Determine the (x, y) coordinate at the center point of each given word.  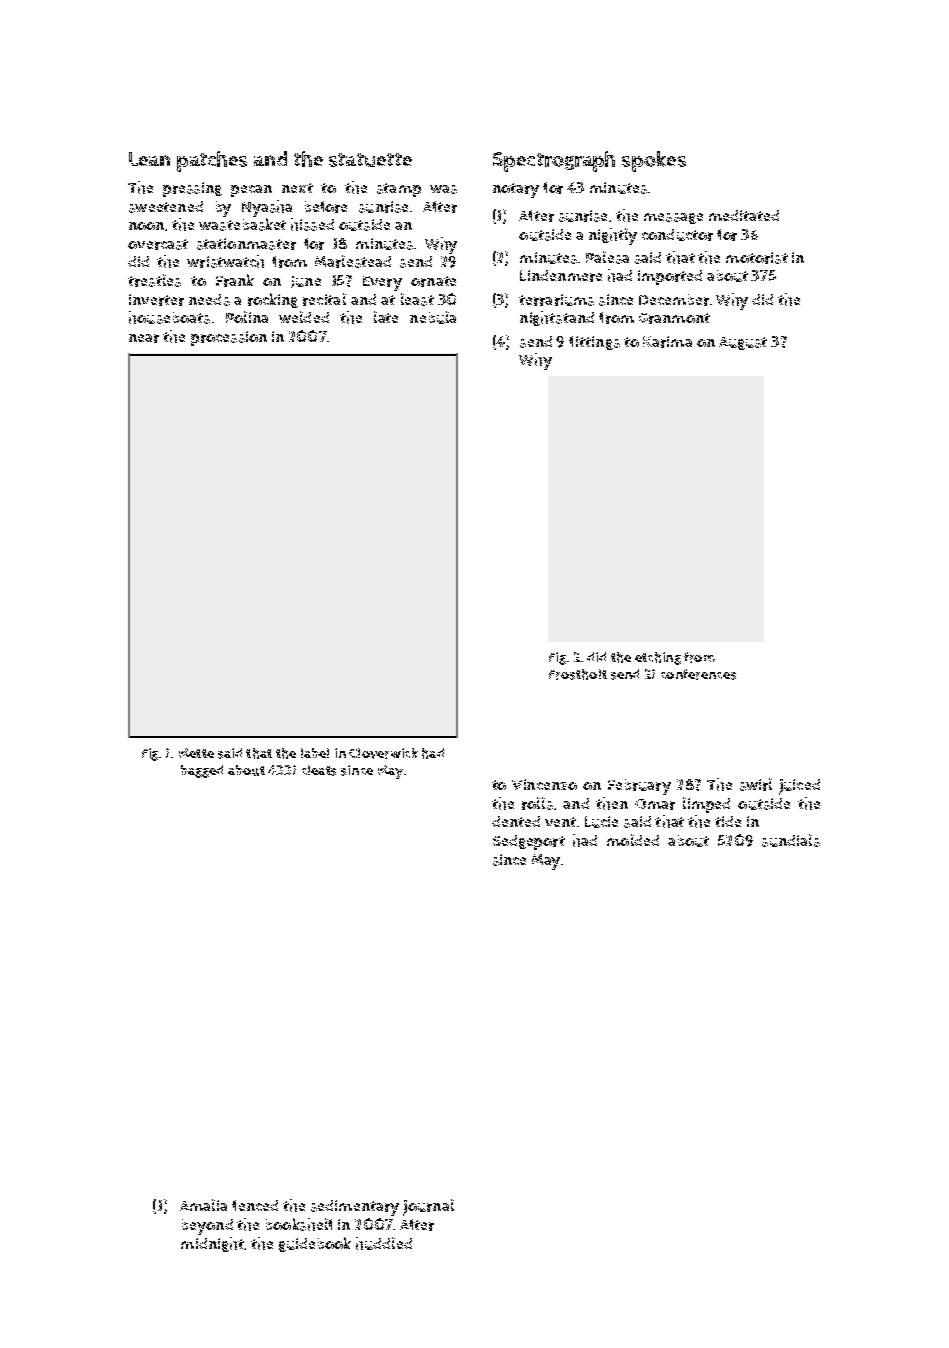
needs (209, 300)
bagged (202, 771)
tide (728, 821)
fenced (255, 1205)
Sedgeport (529, 842)
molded (633, 840)
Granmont (674, 318)
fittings (594, 343)
